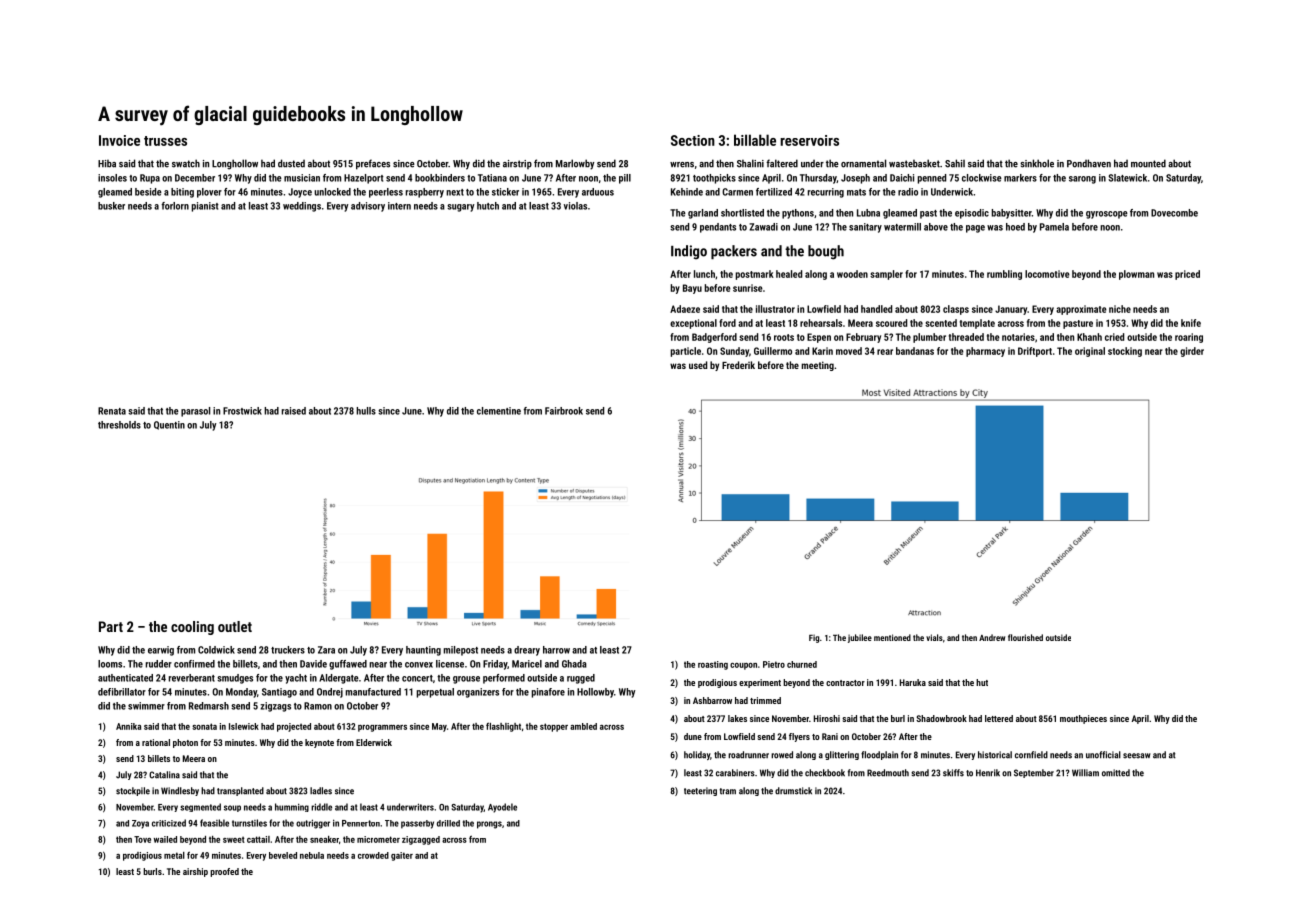 The width and height of the screenshot is (1308, 924). Describe the element at coordinates (402, 856) in the screenshot. I see `gaiter` at that location.
